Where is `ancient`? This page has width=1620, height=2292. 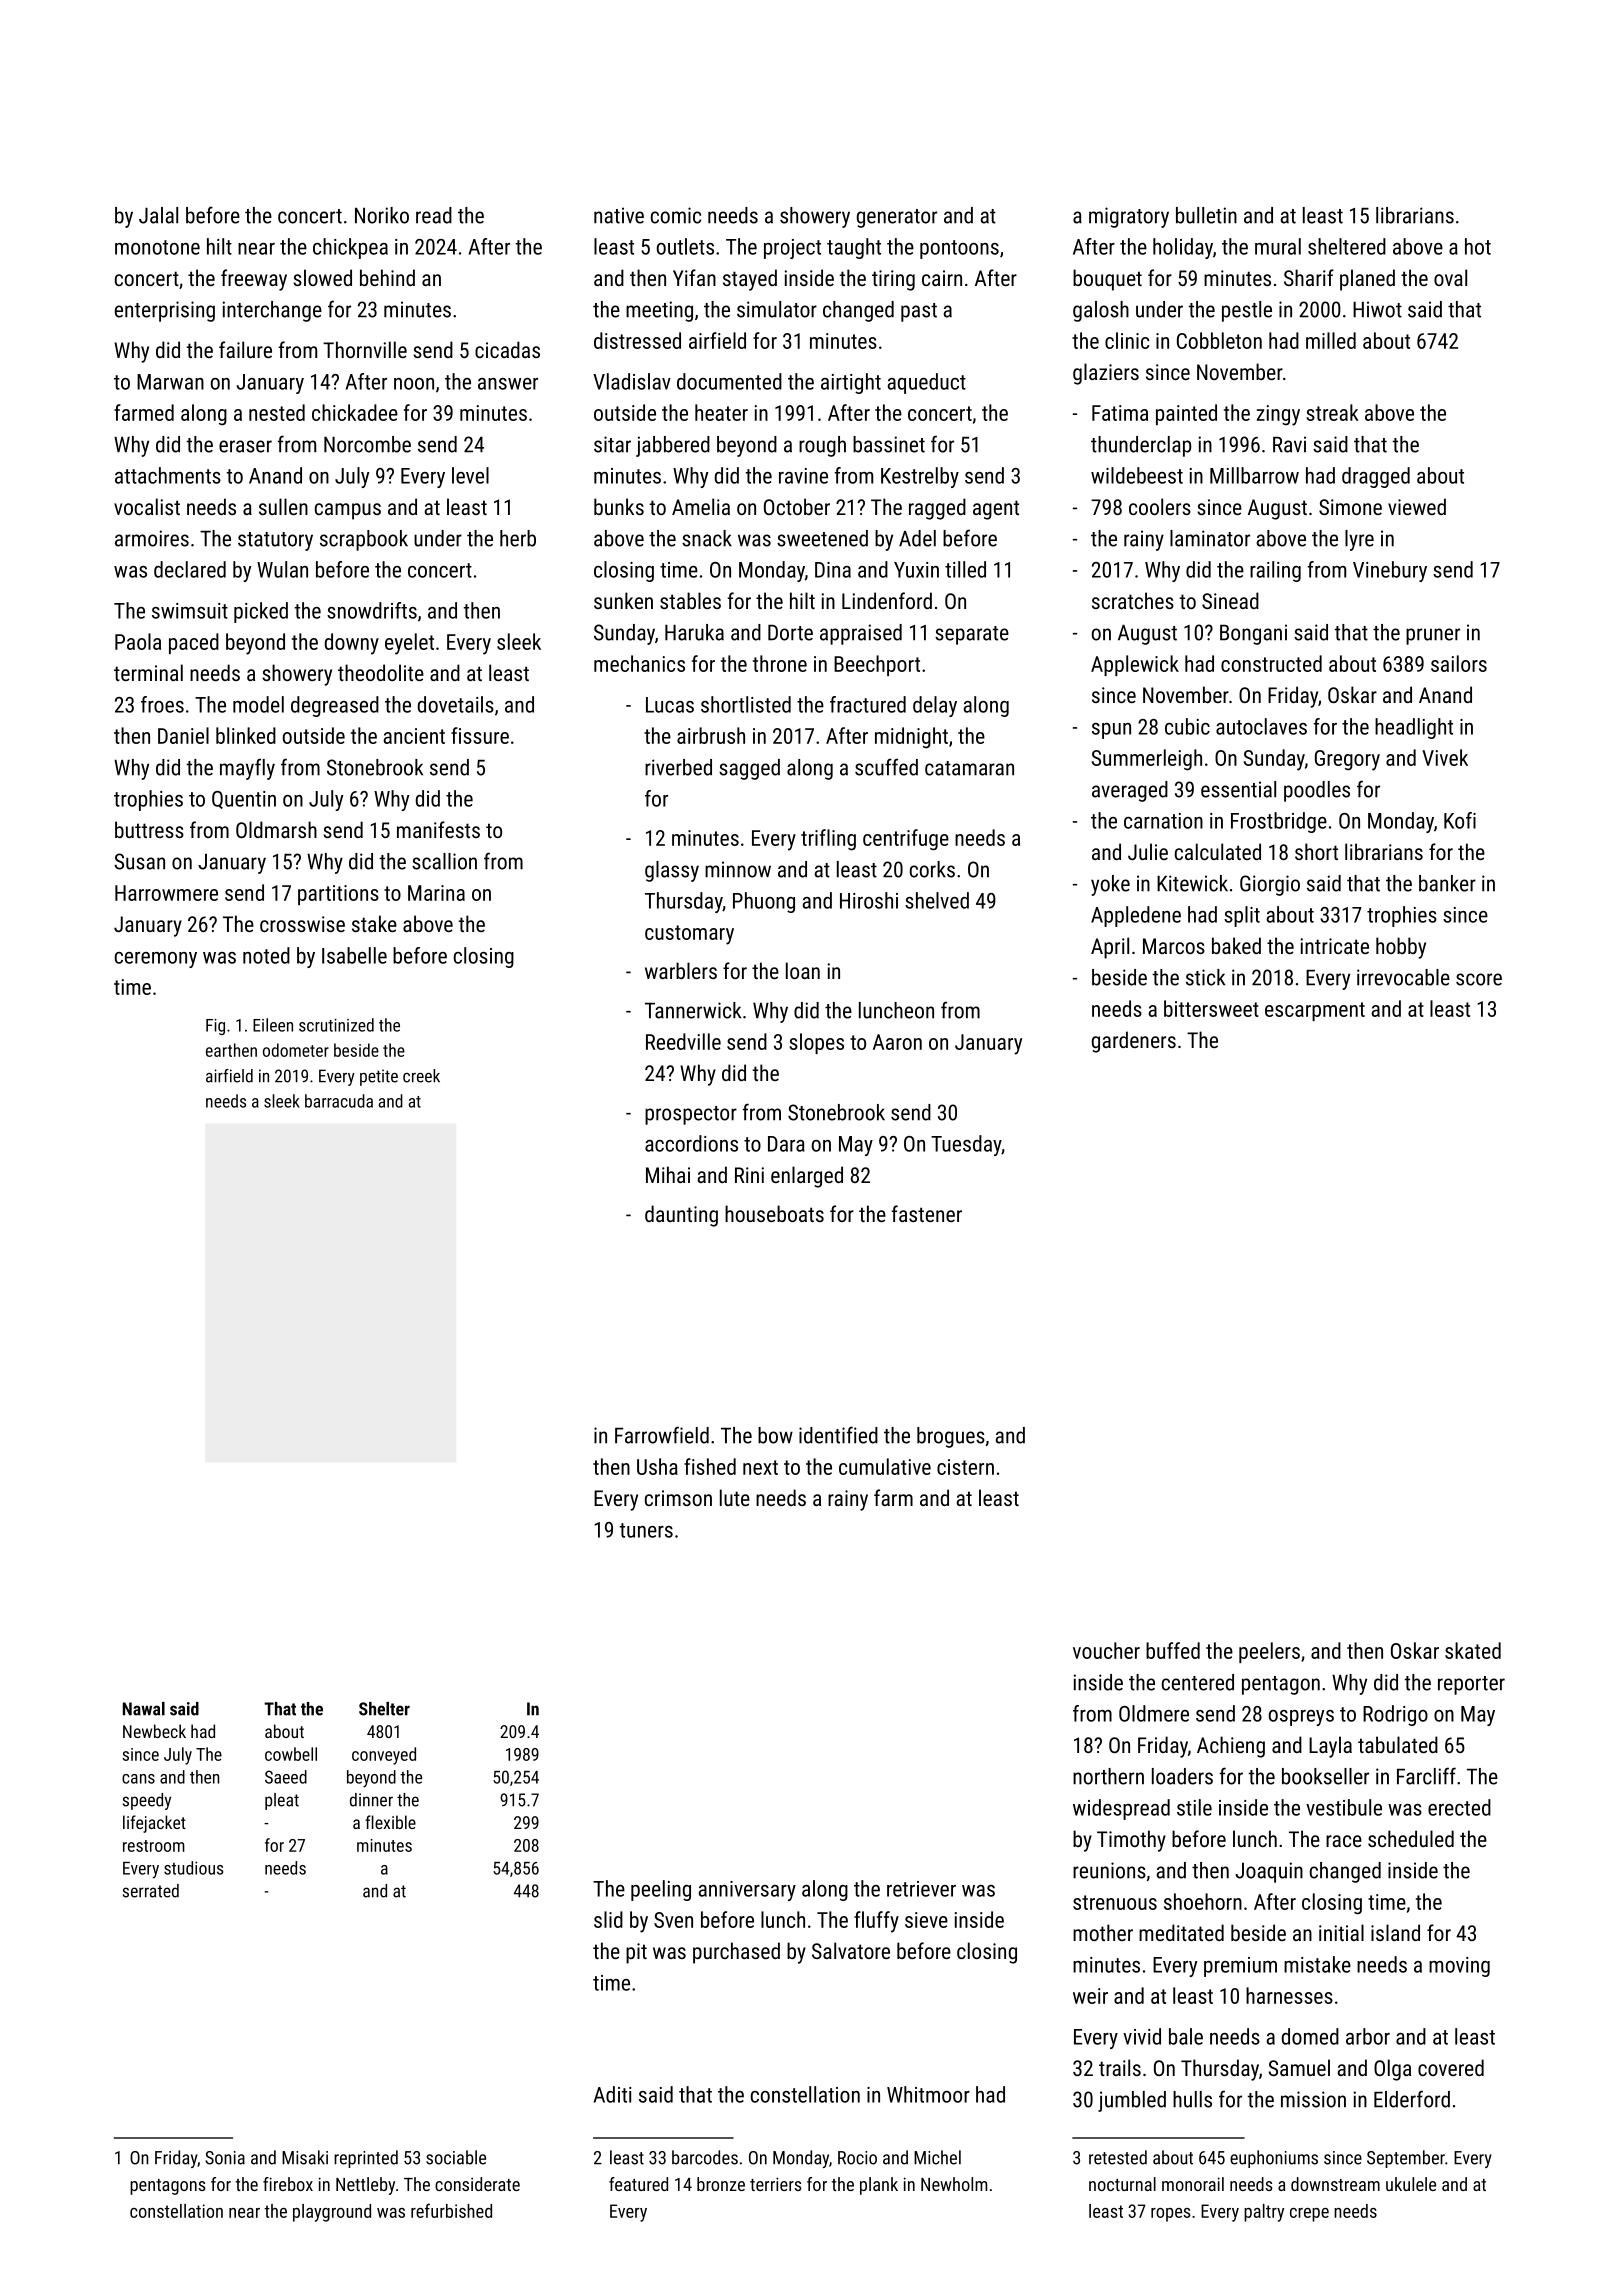 ancient is located at coordinates (414, 736).
